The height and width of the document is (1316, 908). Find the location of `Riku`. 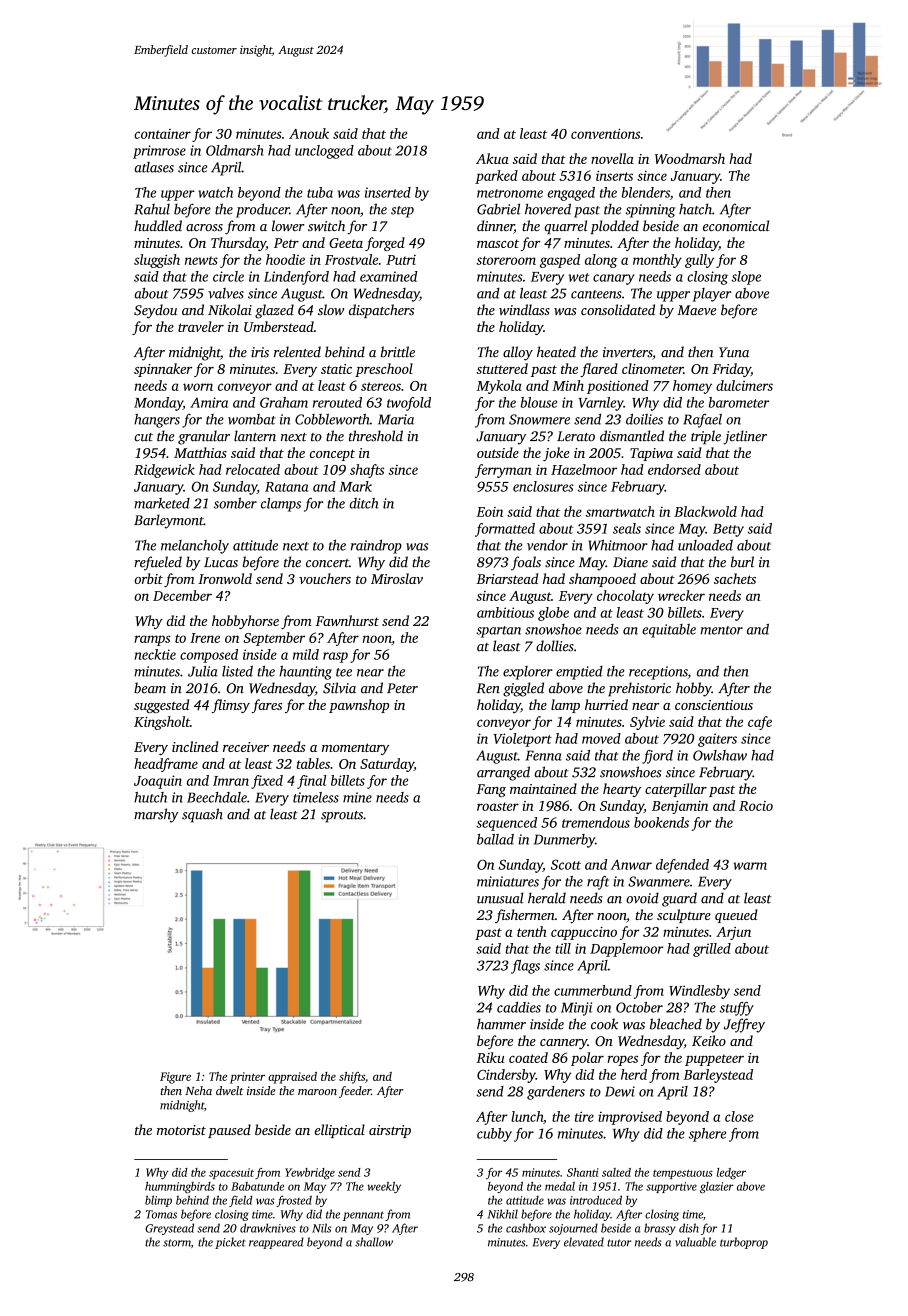

Riku is located at coordinates (490, 1057).
